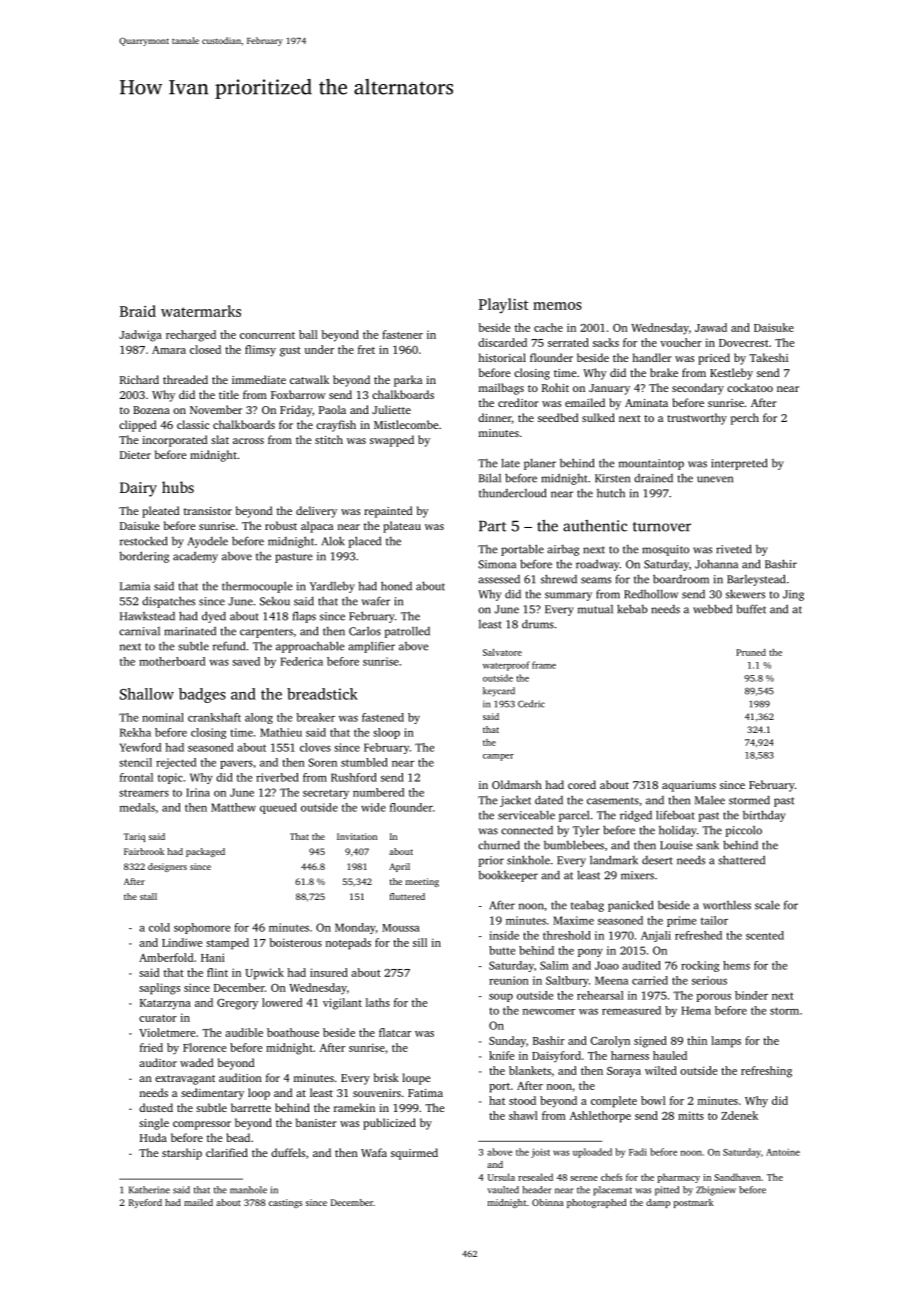 The image size is (924, 1308). What do you see at coordinates (290, 352) in the screenshot?
I see `gust` at bounding box center [290, 352].
